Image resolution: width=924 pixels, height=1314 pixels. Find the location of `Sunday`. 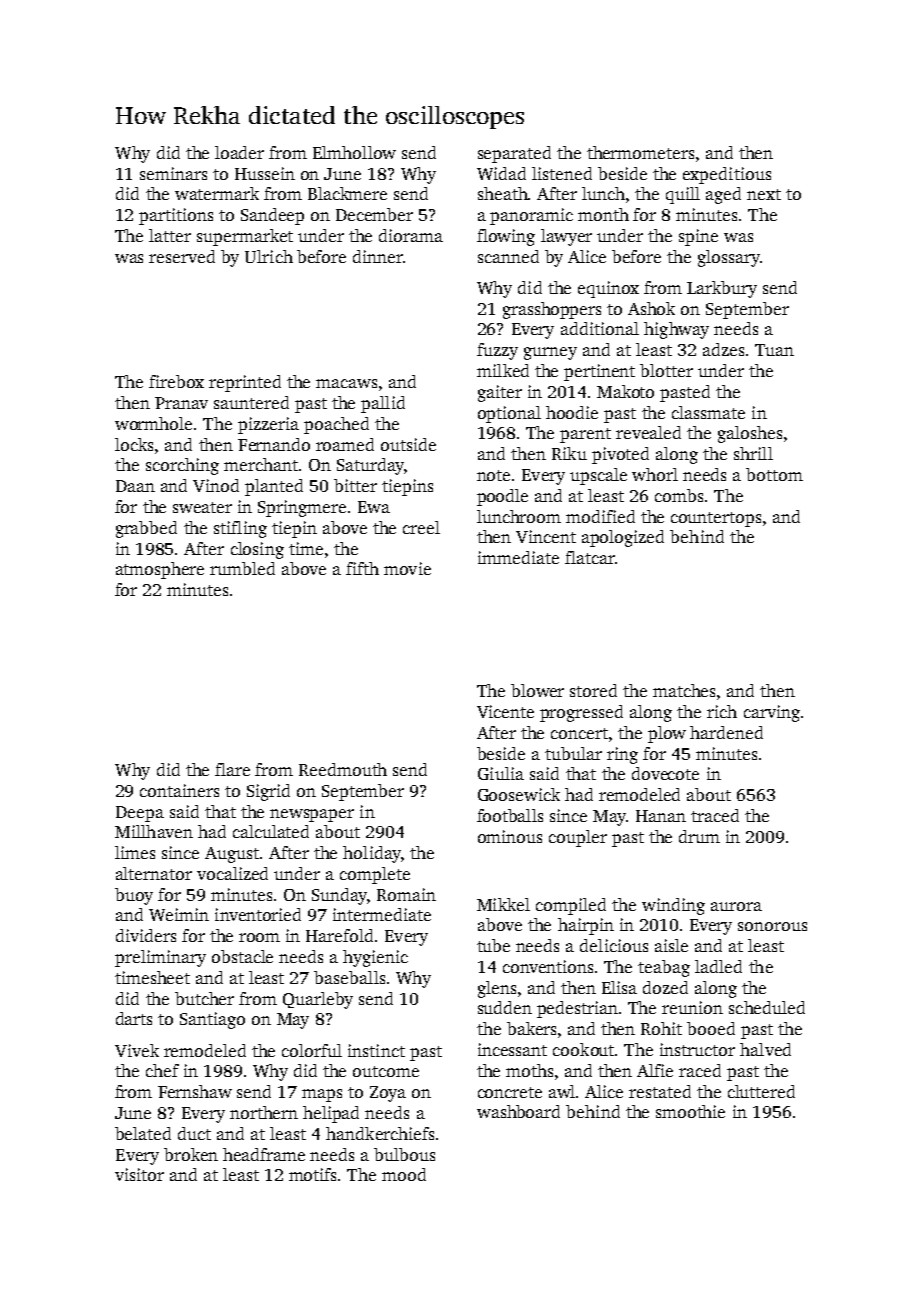

Sunday is located at coordinates (339, 896).
